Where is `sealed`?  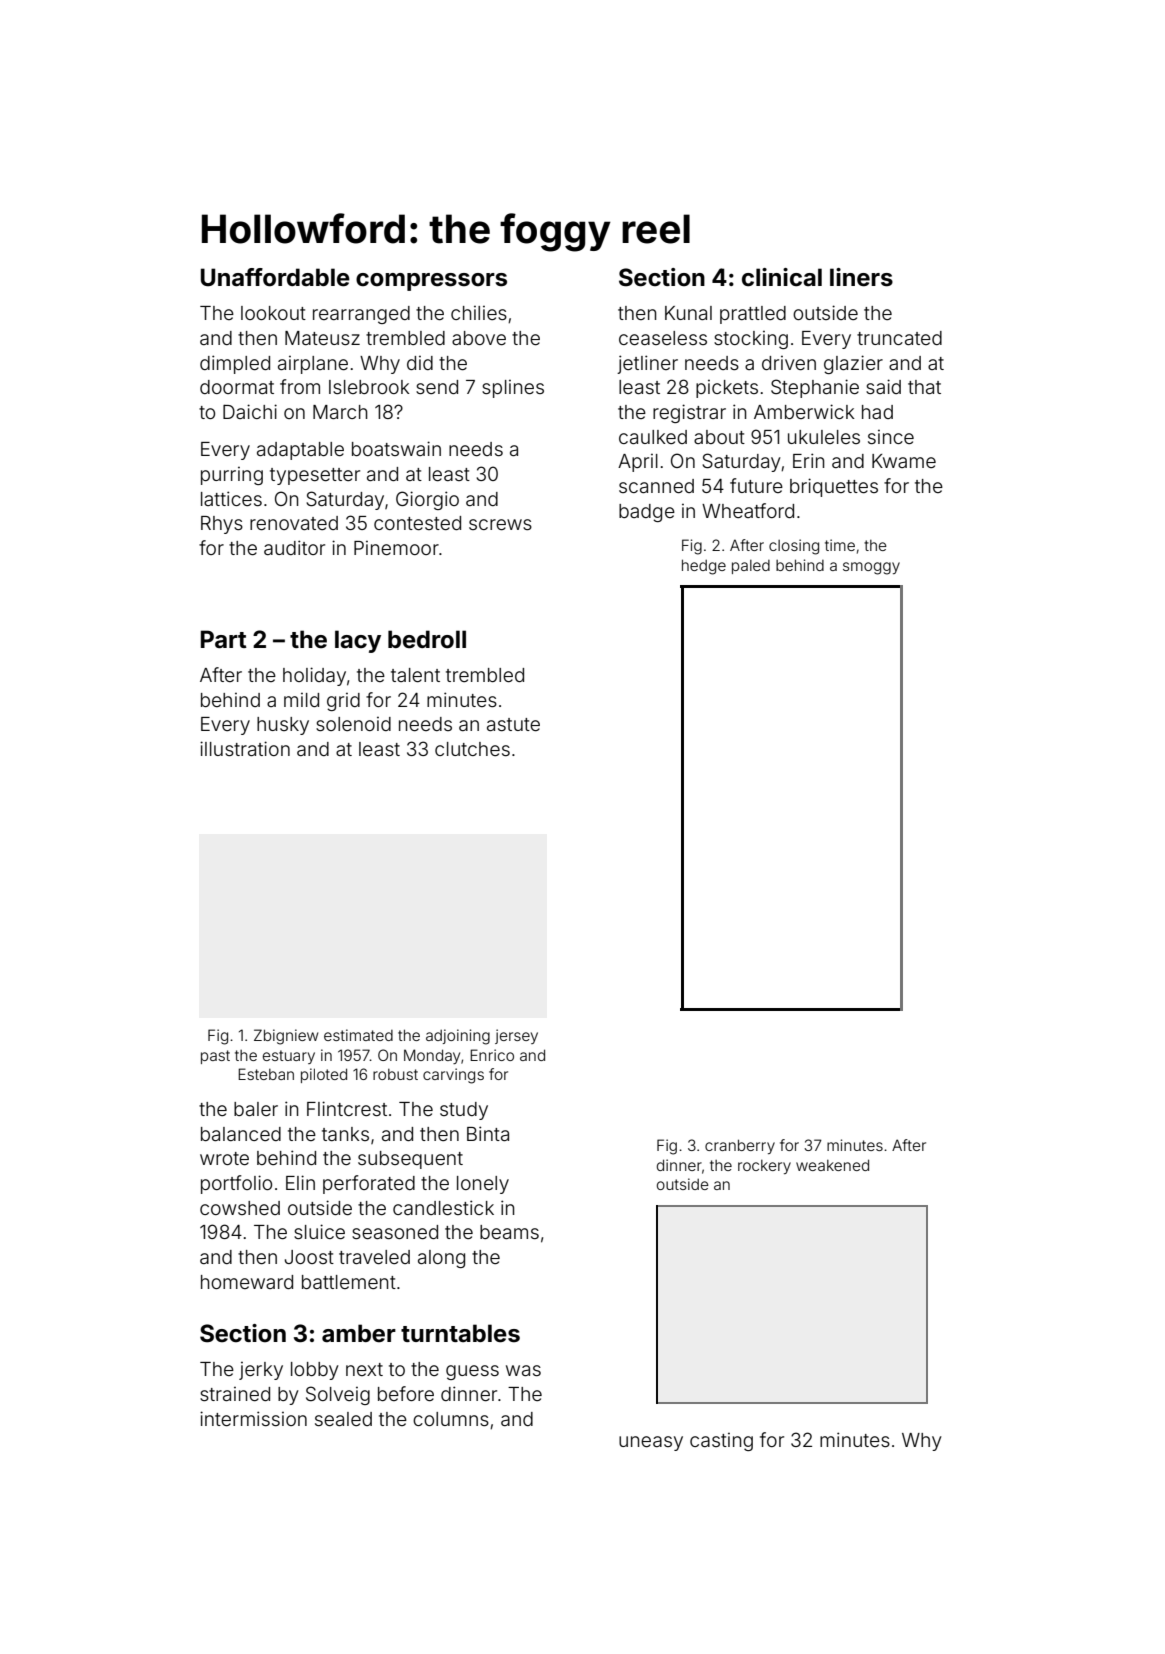 sealed is located at coordinates (343, 1419).
